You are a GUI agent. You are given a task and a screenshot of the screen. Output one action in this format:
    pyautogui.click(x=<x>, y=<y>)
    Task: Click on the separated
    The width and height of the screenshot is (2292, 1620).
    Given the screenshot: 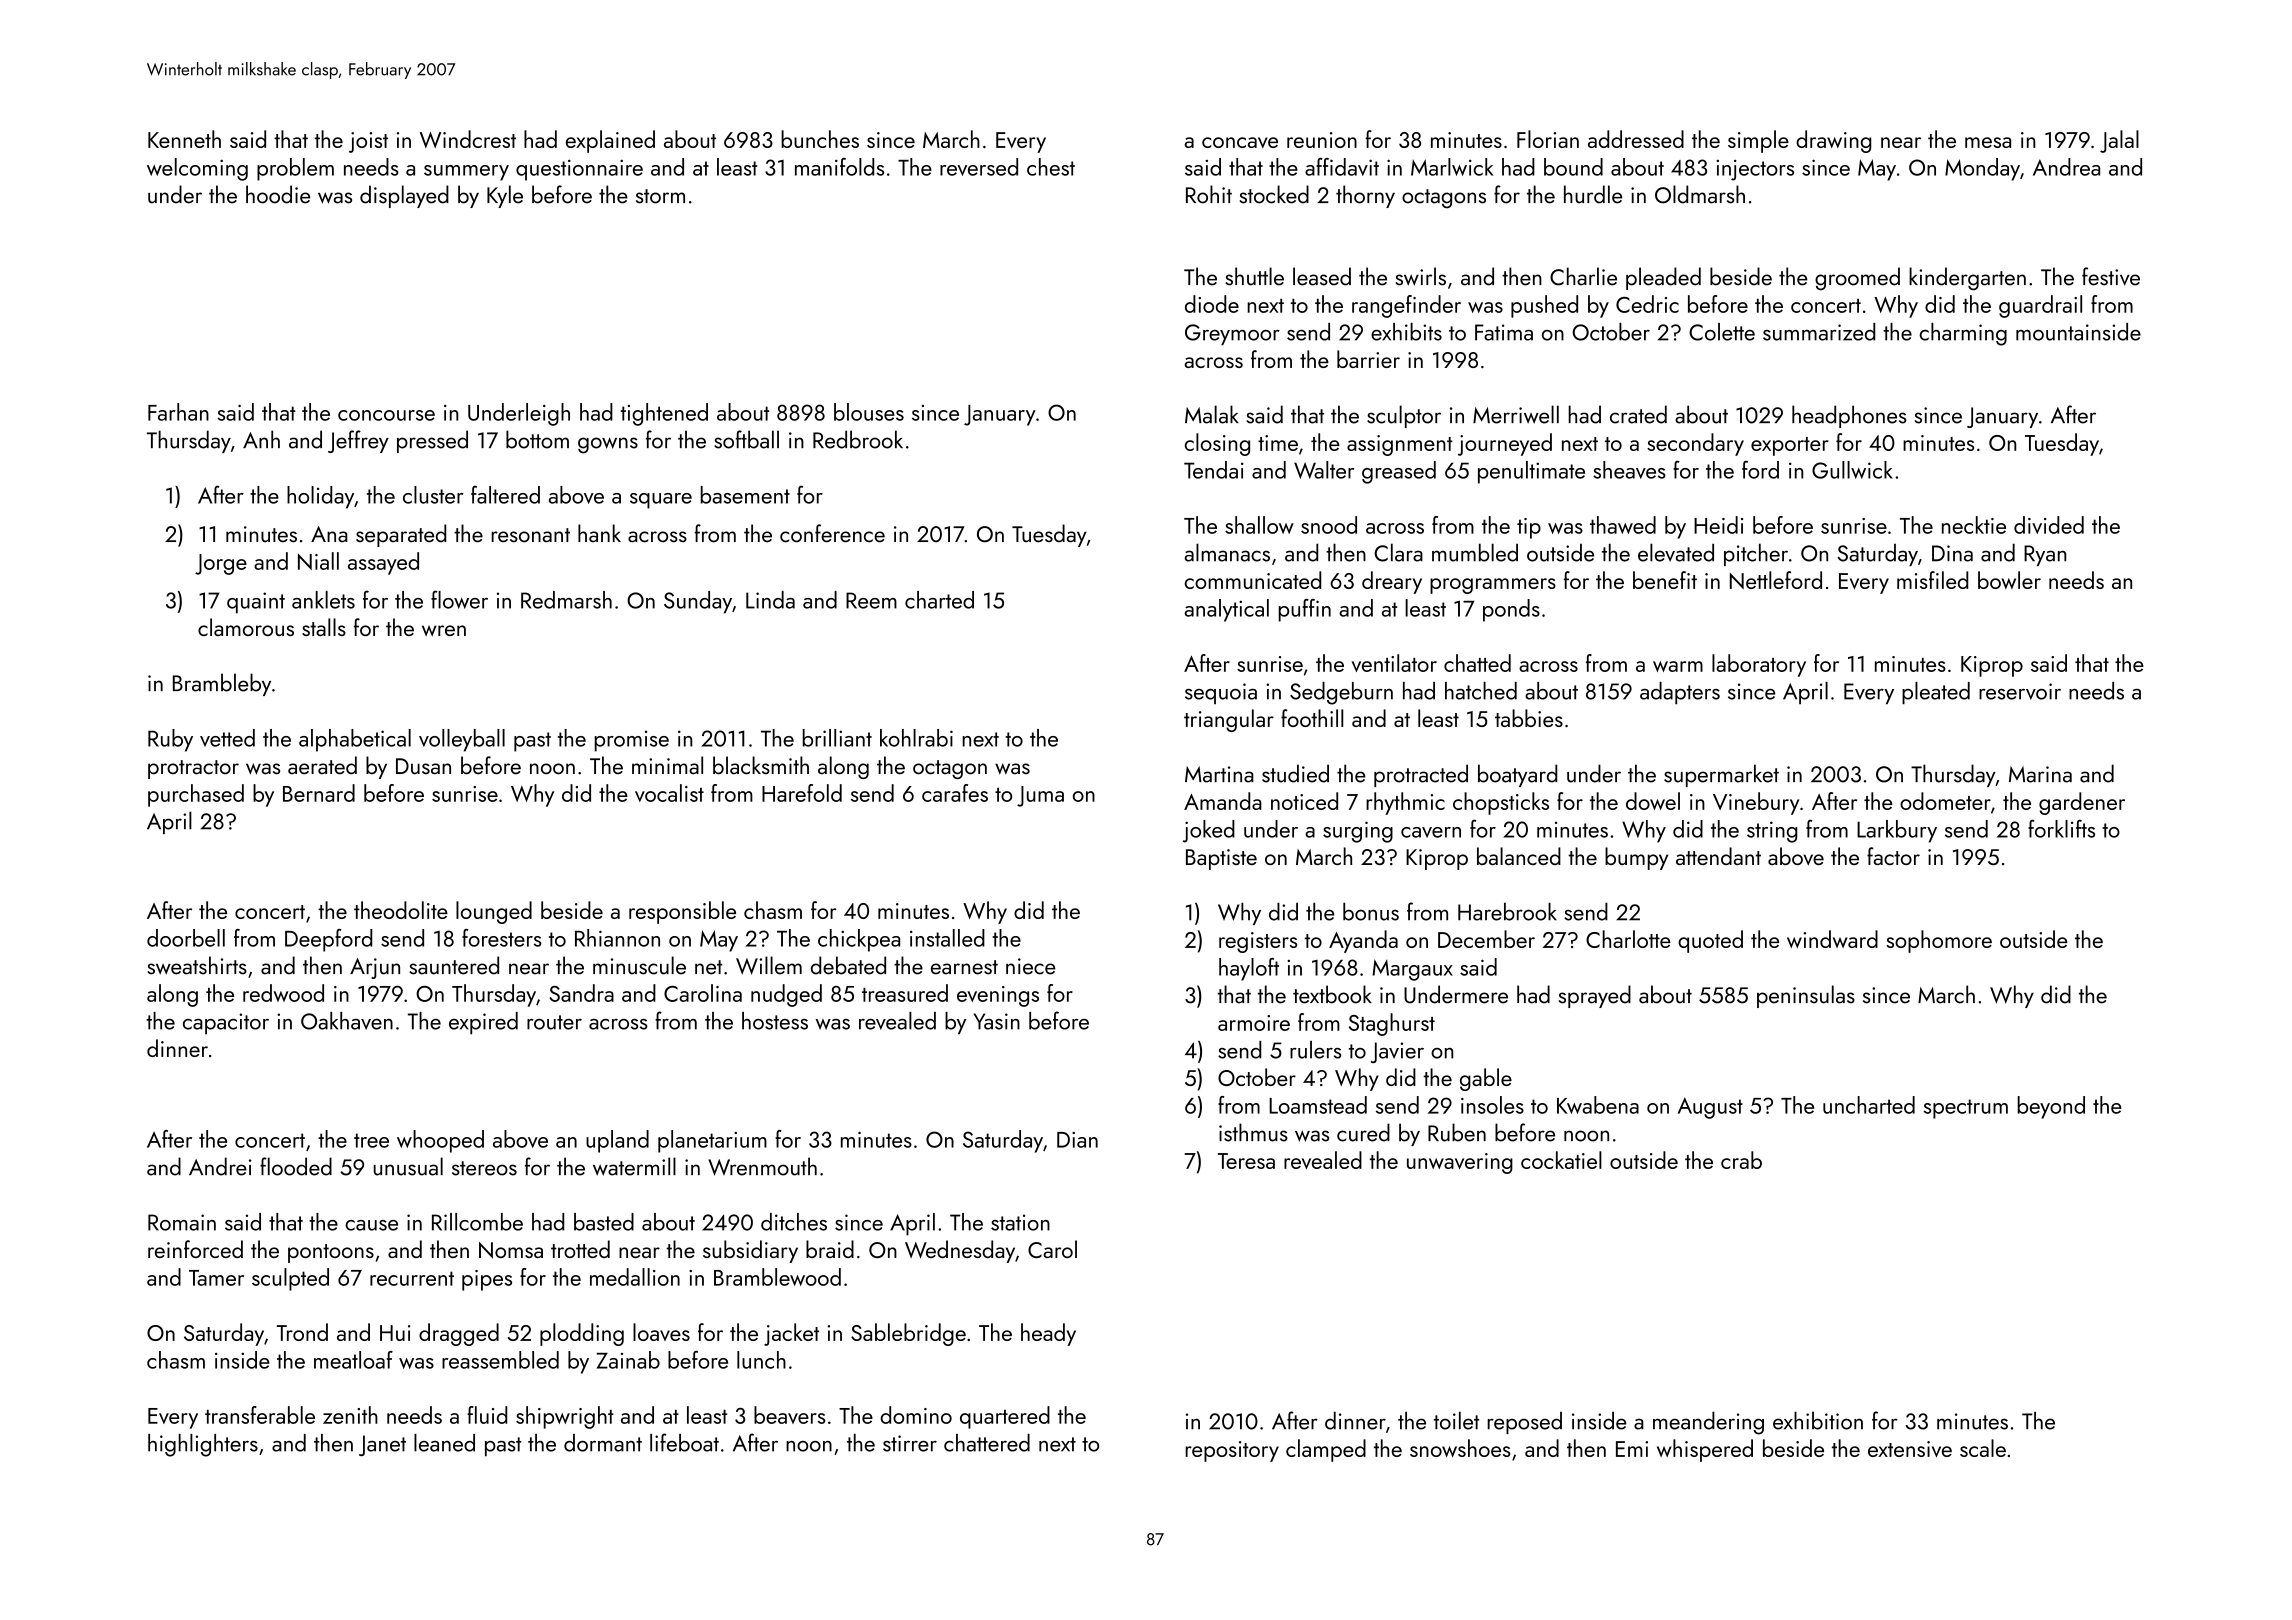 What is the action you would take?
    pyautogui.click(x=401, y=535)
